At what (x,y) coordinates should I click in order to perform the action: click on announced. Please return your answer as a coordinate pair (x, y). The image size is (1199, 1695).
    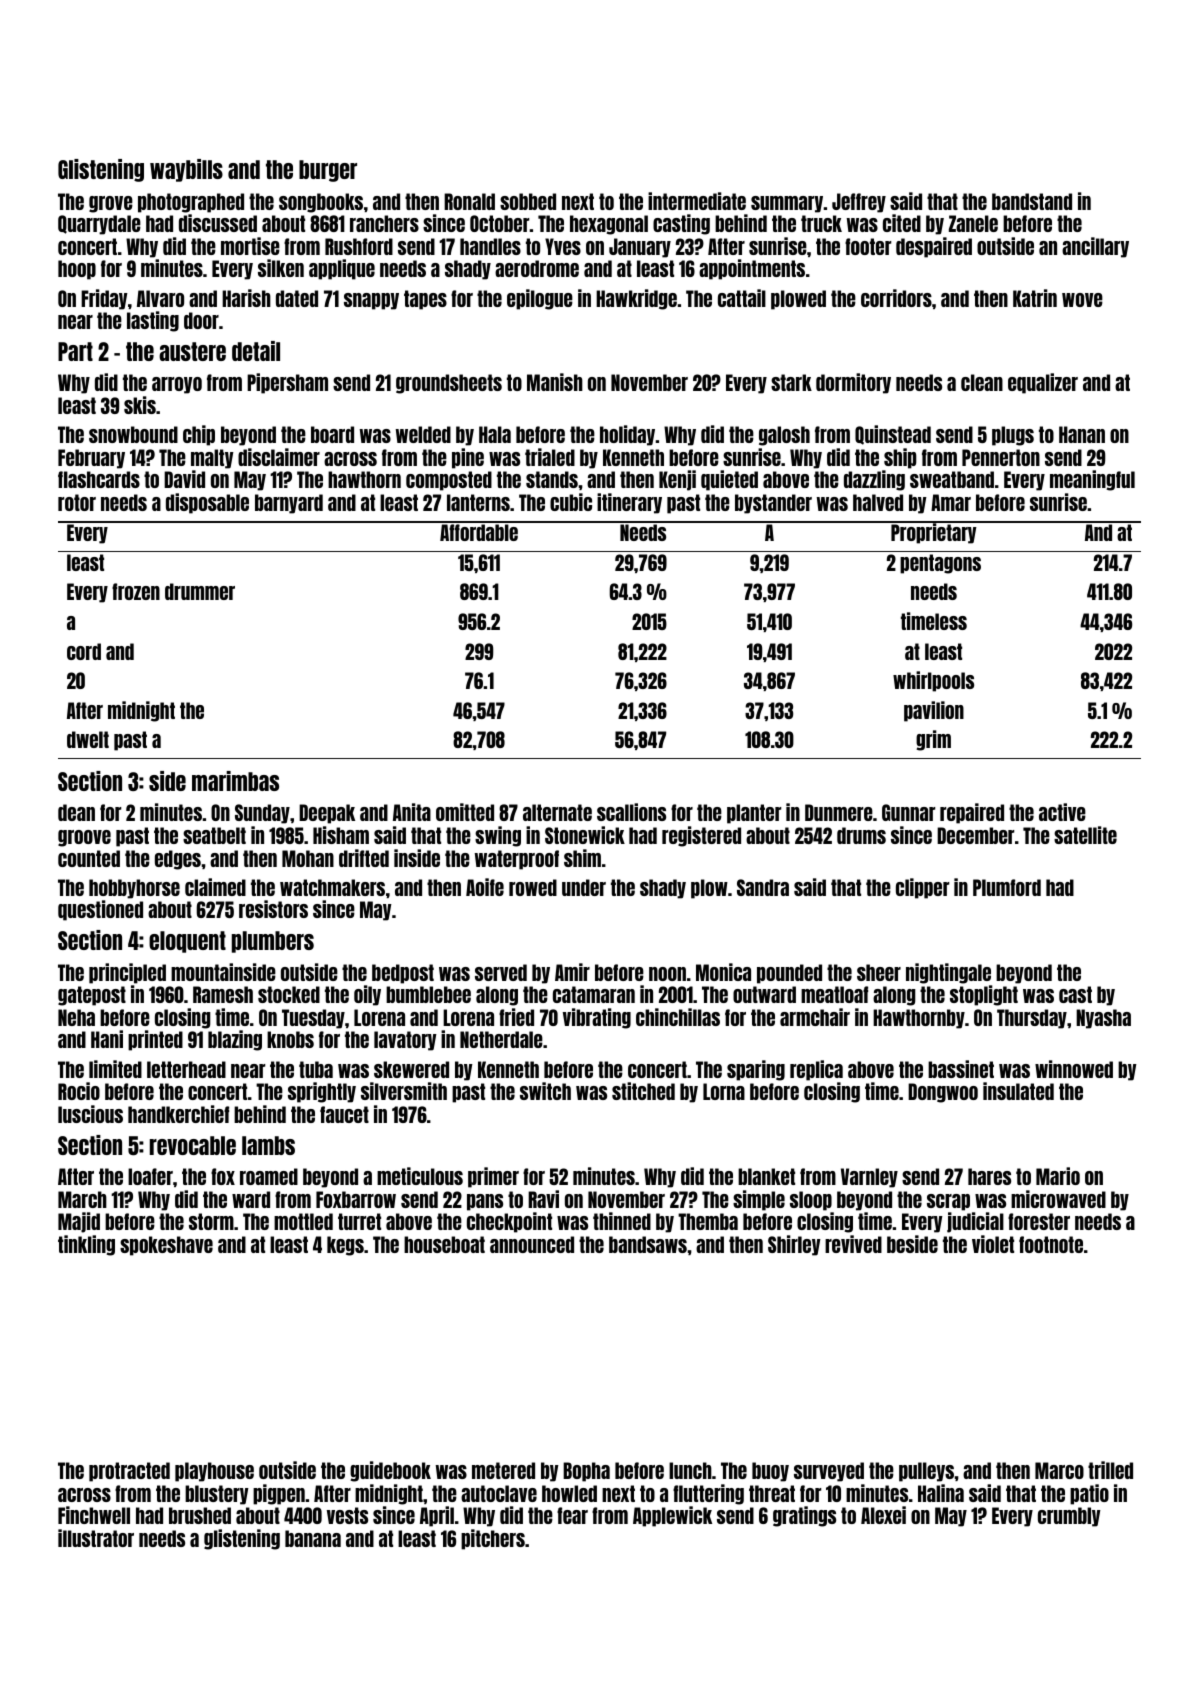
    Looking at the image, I should click on (532, 1244).
